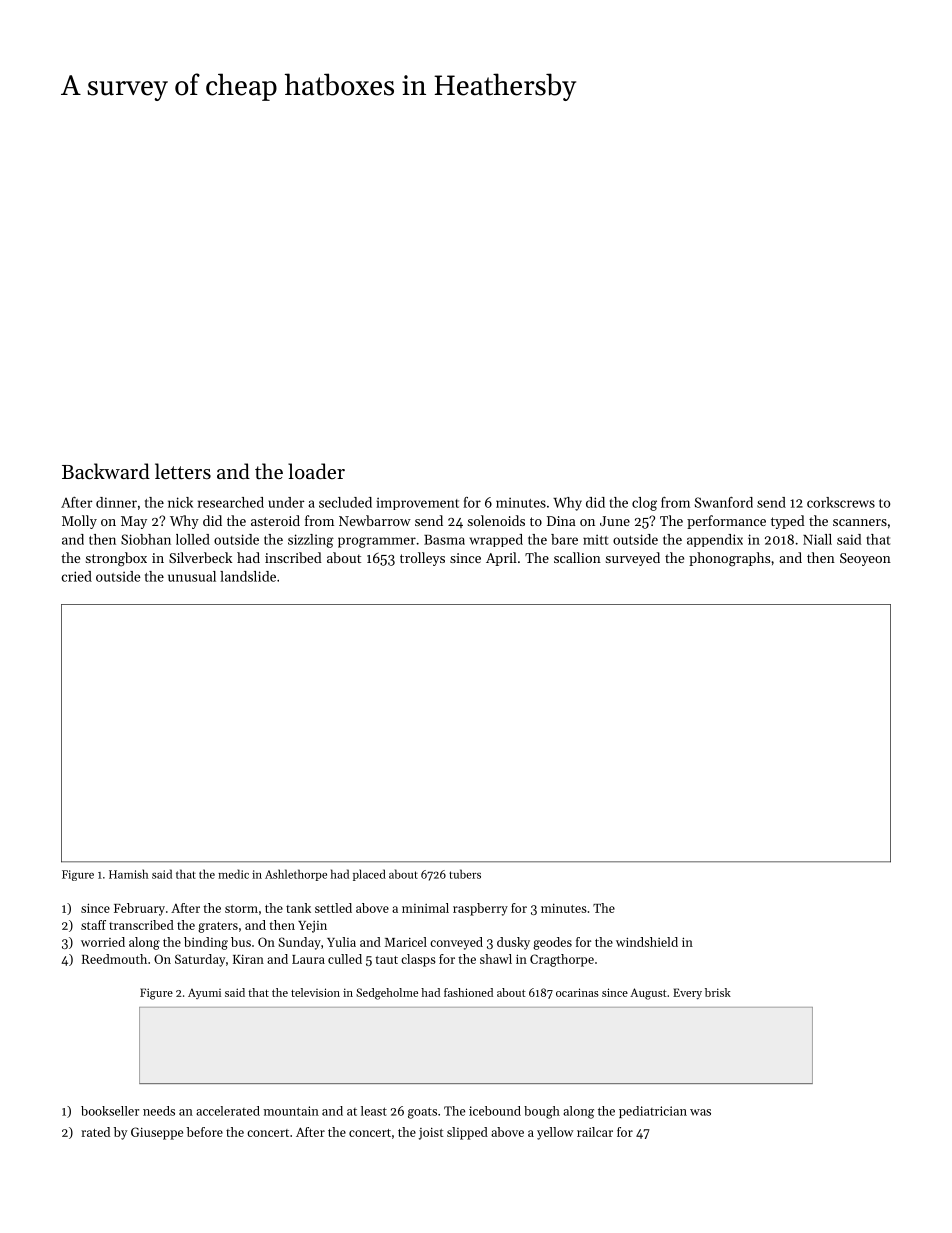 The width and height of the screenshot is (952, 1233). I want to click on needs, so click(159, 1111).
